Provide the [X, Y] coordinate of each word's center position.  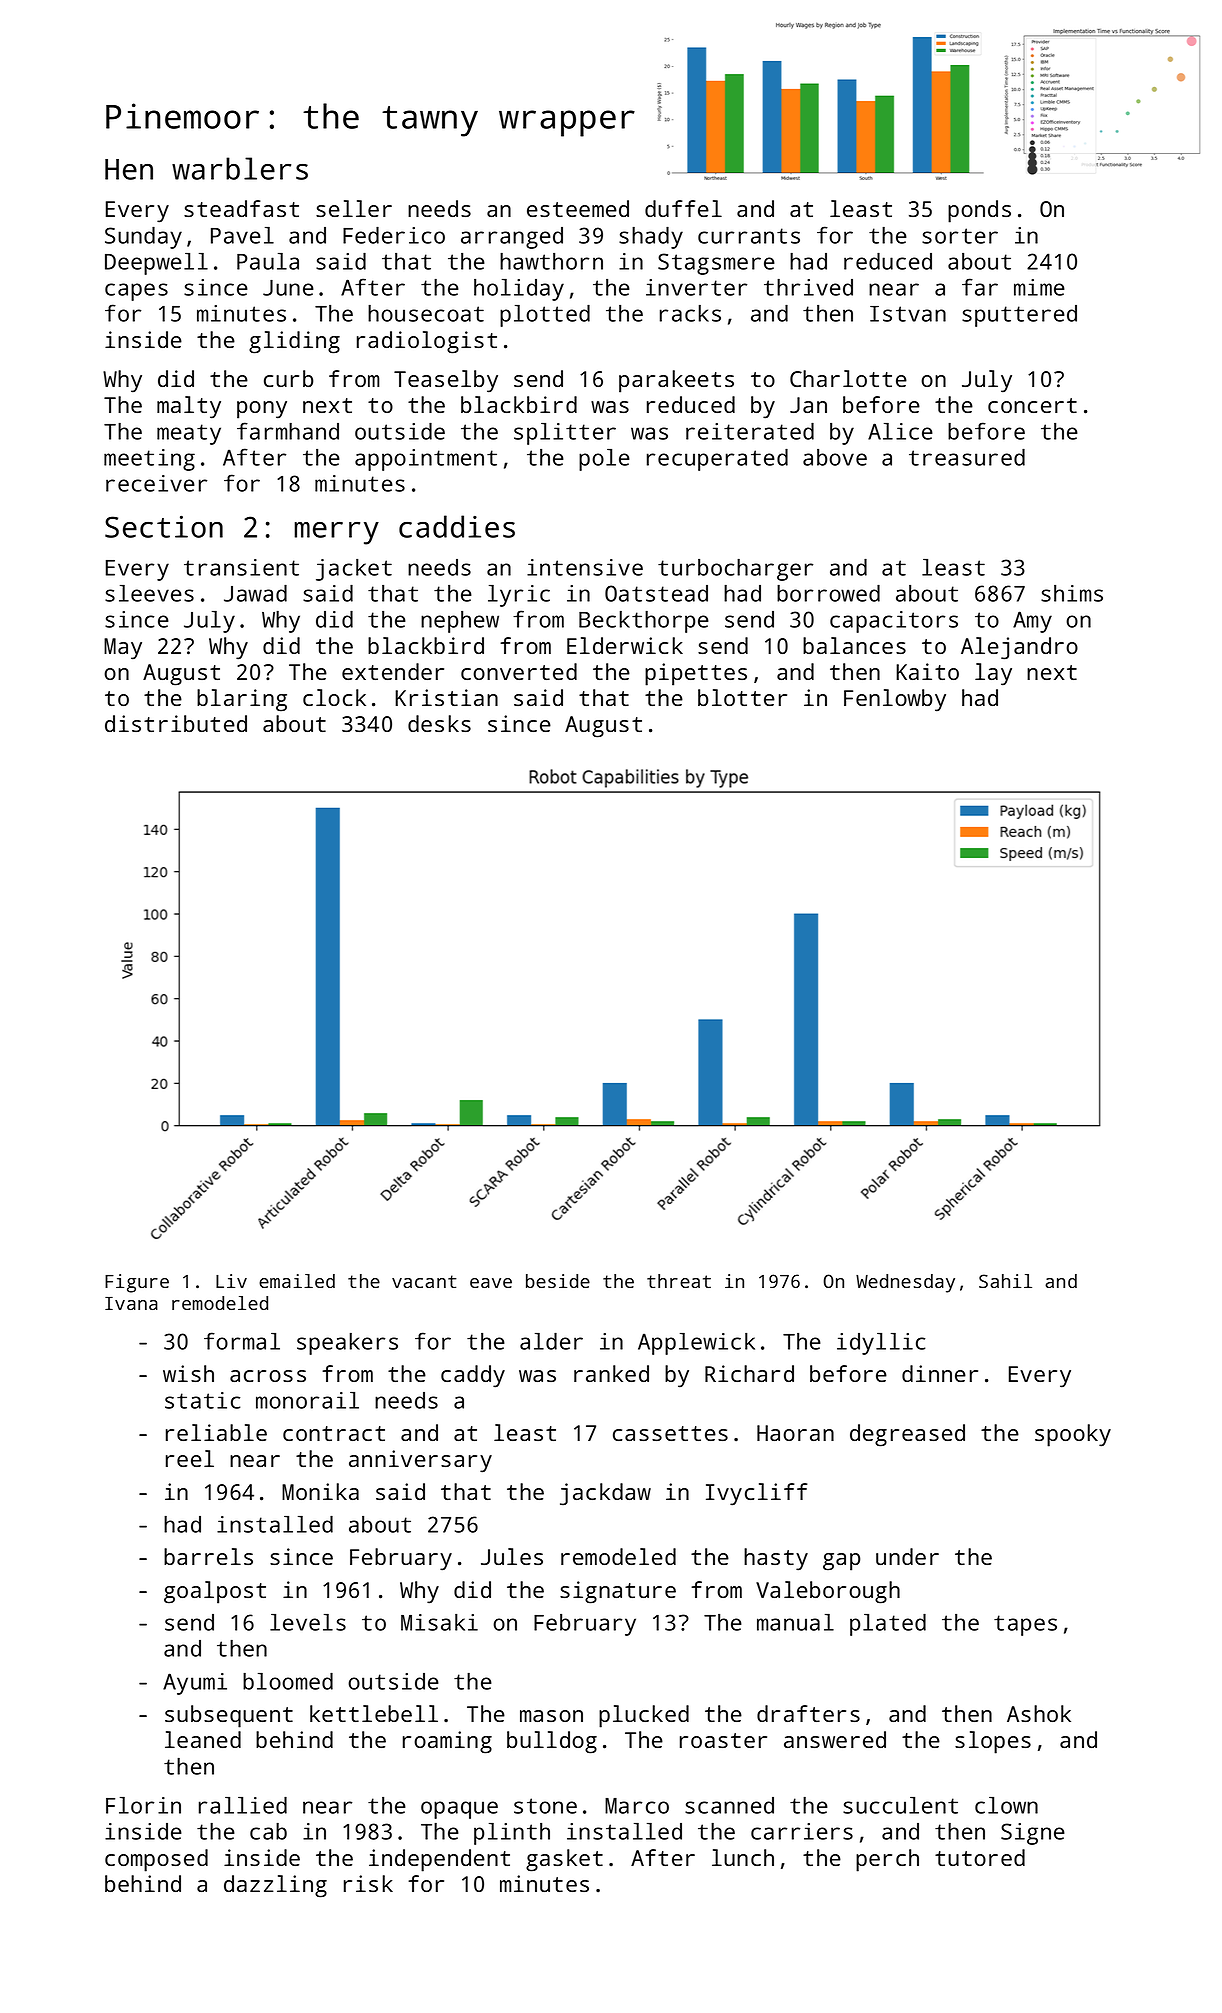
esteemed [578, 208]
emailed [297, 1281]
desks [439, 723]
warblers [240, 168]
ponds [979, 211]
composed [156, 1860]
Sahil [1005, 1281]
